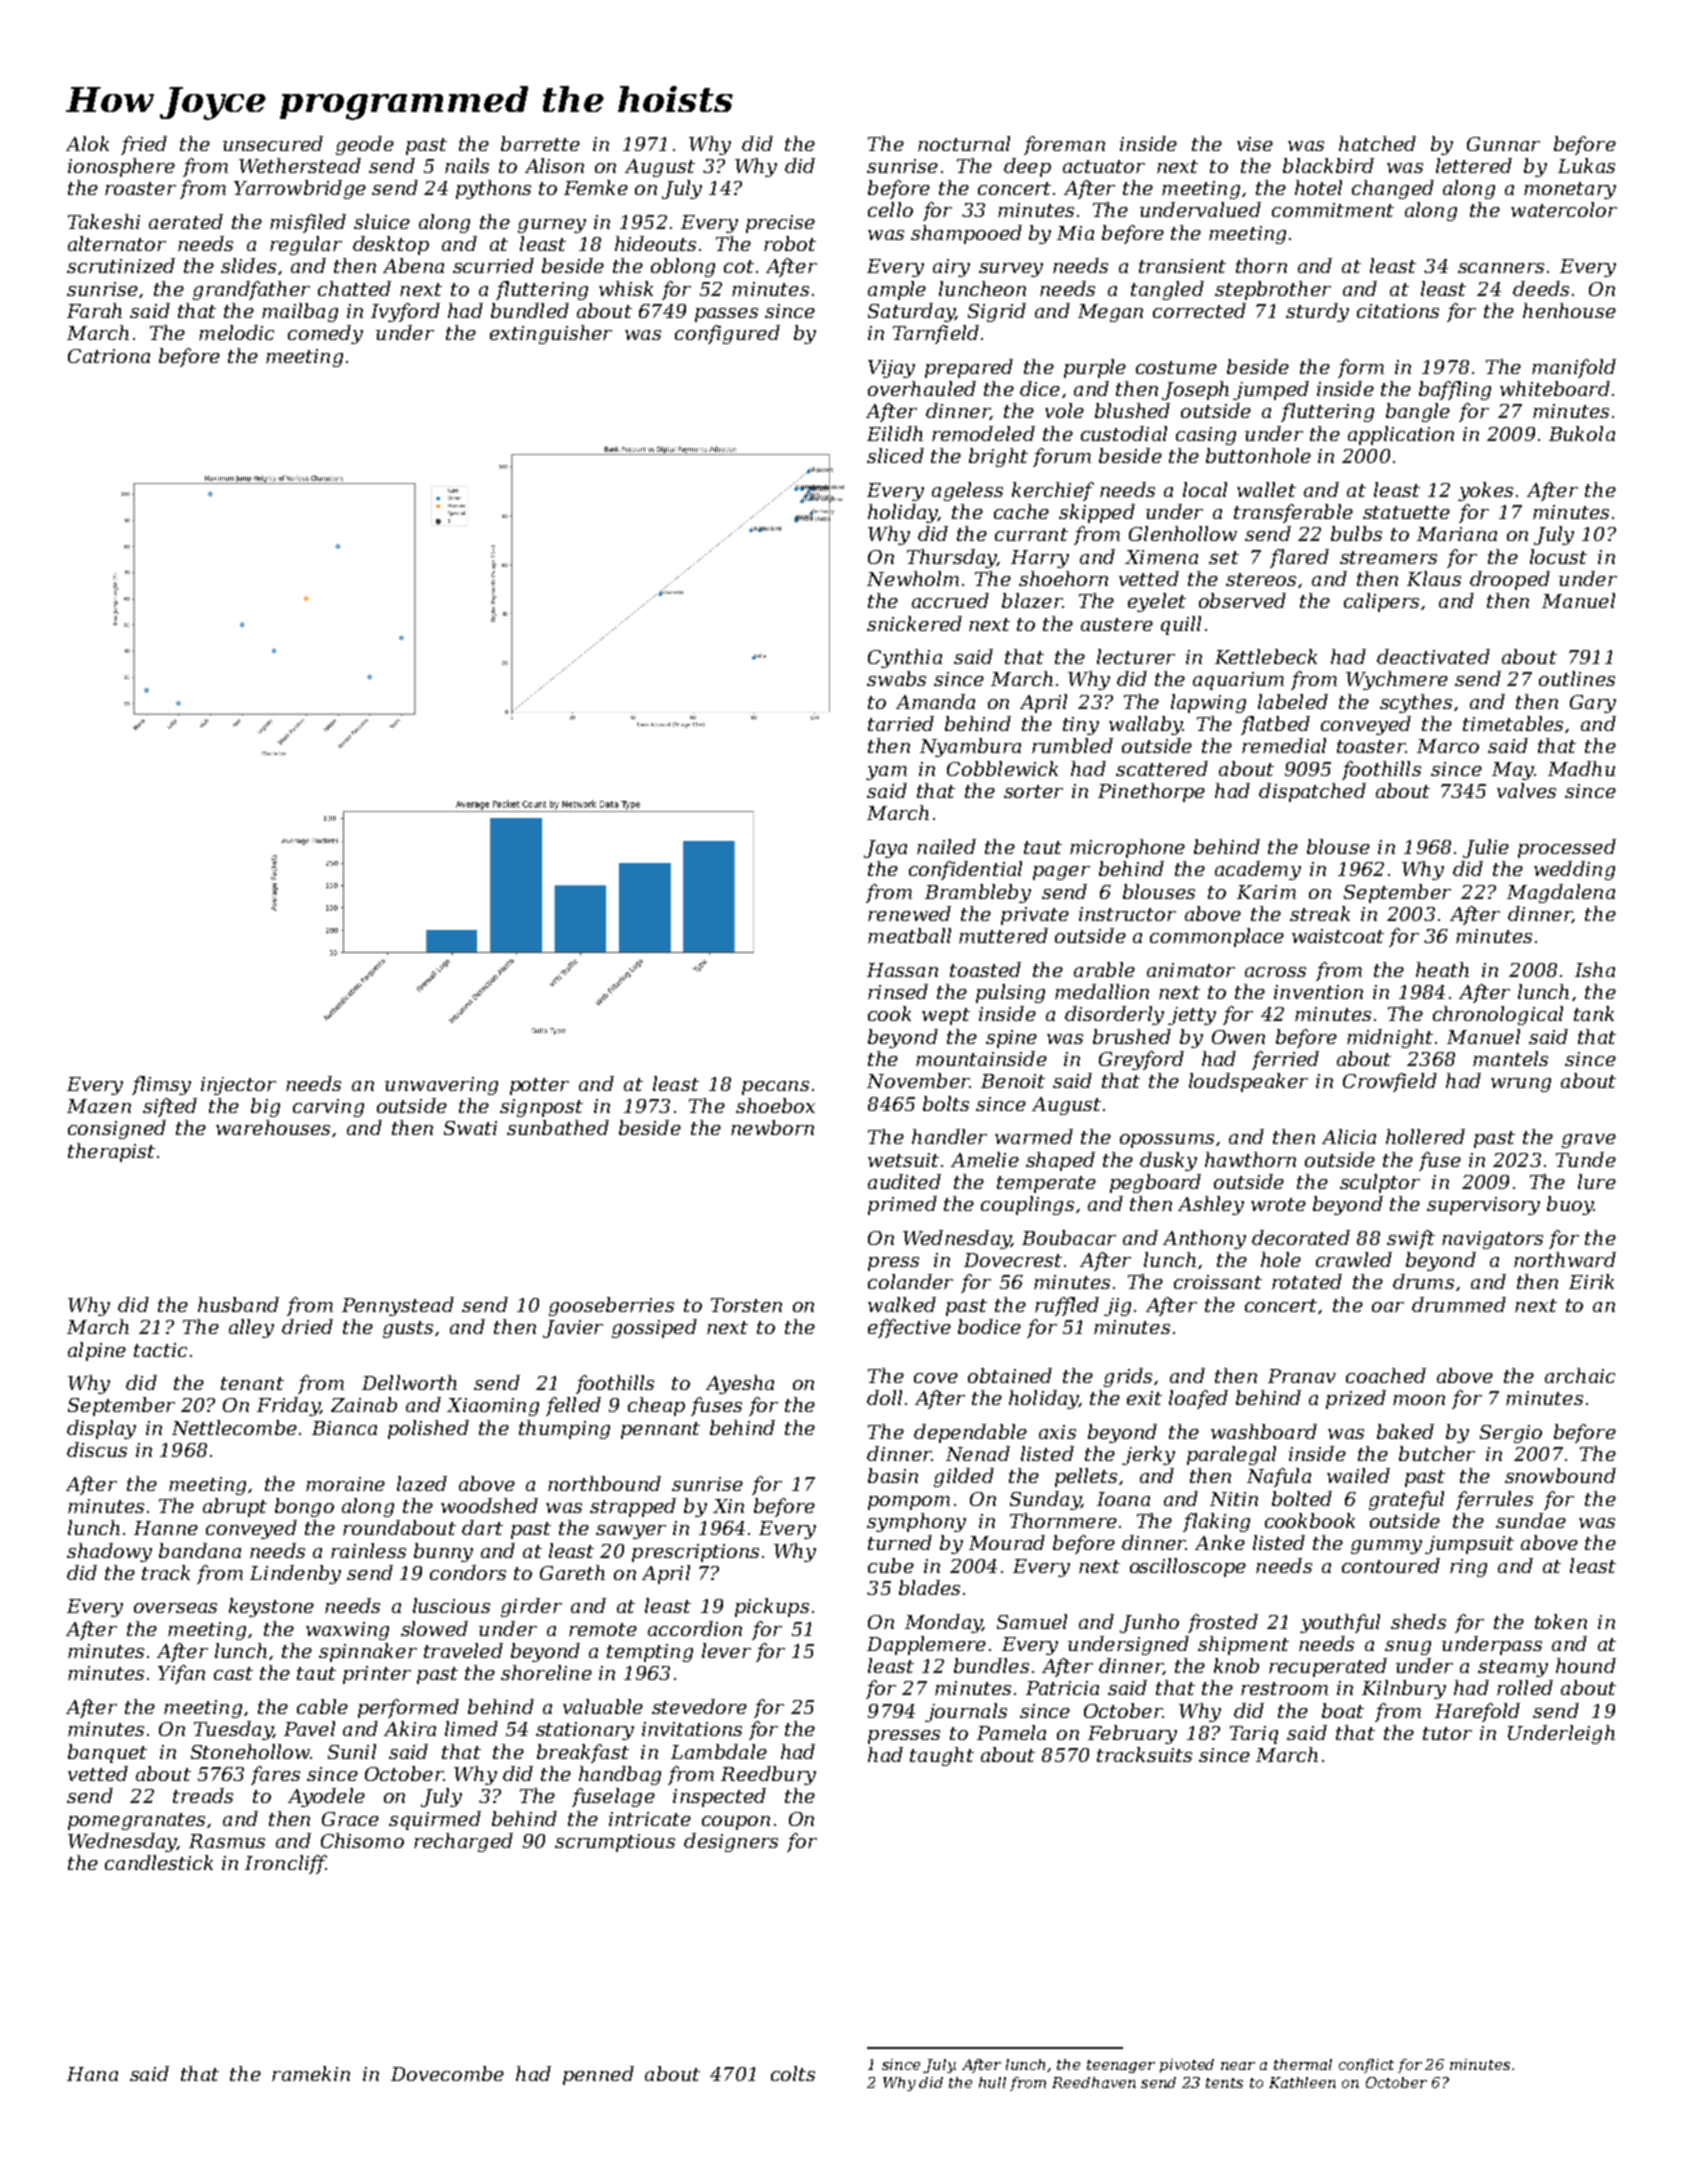 This screenshot has width=1683, height=2178. I want to click on Dapplemere, so click(926, 1645).
